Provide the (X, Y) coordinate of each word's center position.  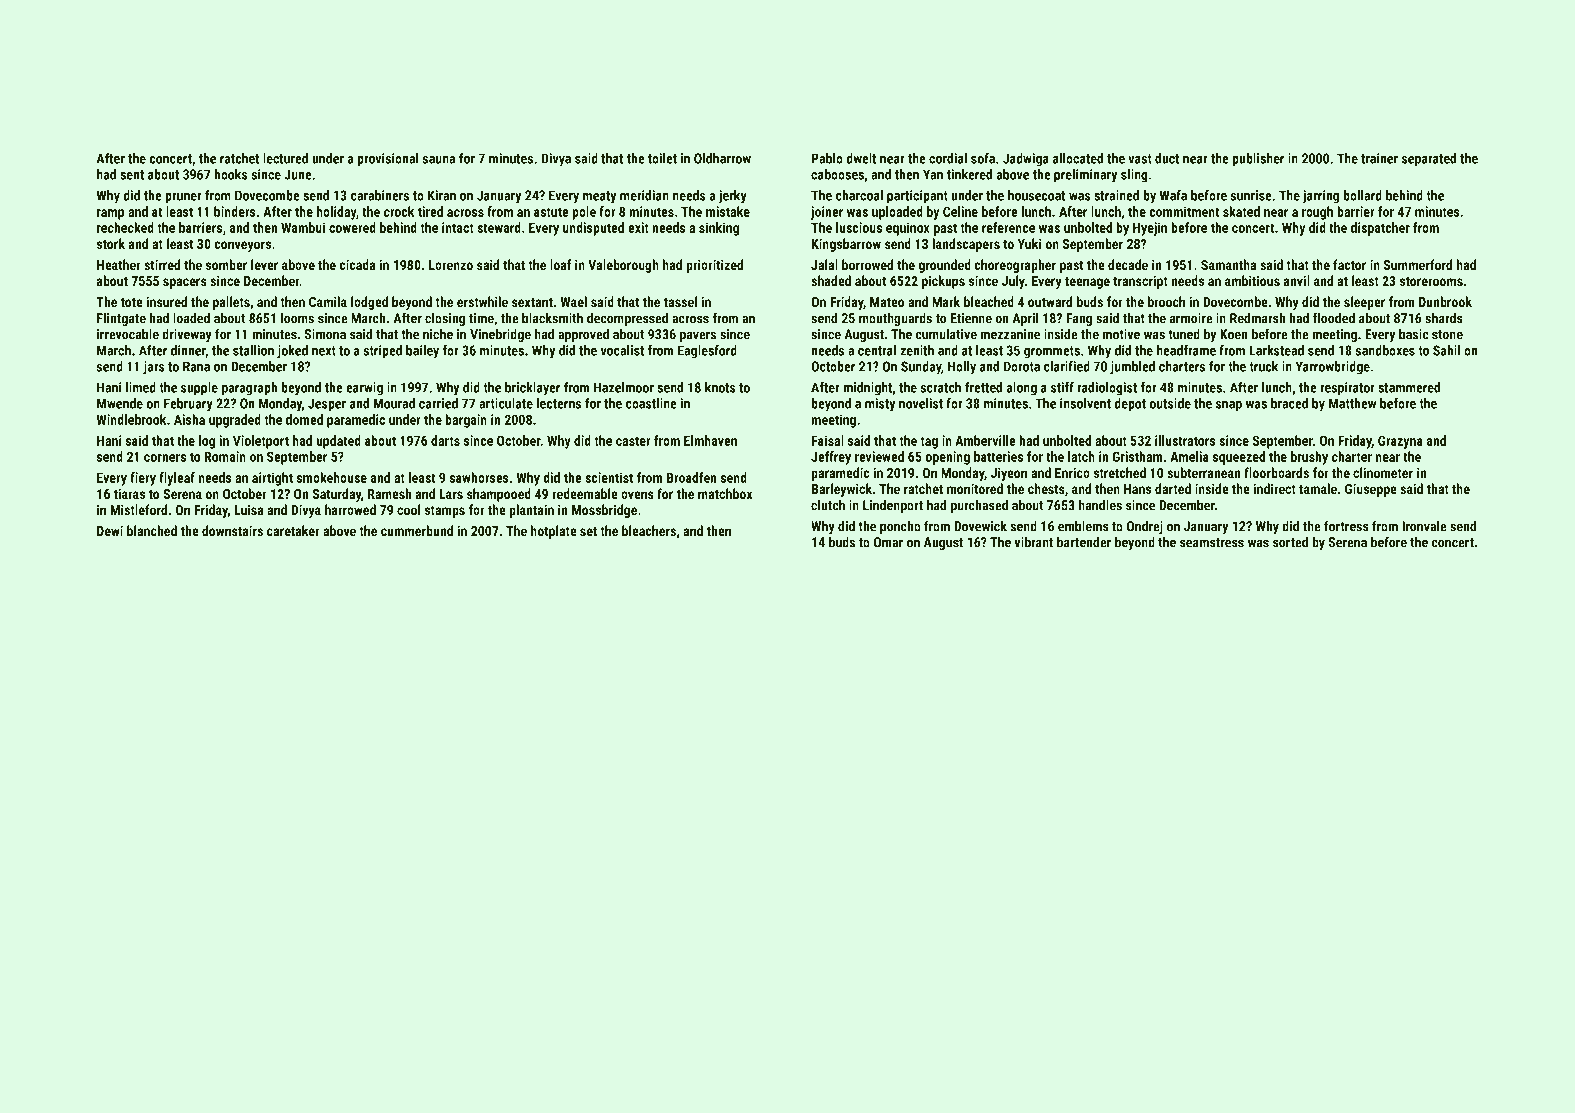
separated (1429, 159)
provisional (387, 159)
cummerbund (417, 530)
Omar (888, 542)
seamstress (1212, 543)
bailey (422, 351)
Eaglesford (707, 352)
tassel (680, 301)
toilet (662, 158)
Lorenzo (451, 265)
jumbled (1132, 368)
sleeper (1364, 303)
